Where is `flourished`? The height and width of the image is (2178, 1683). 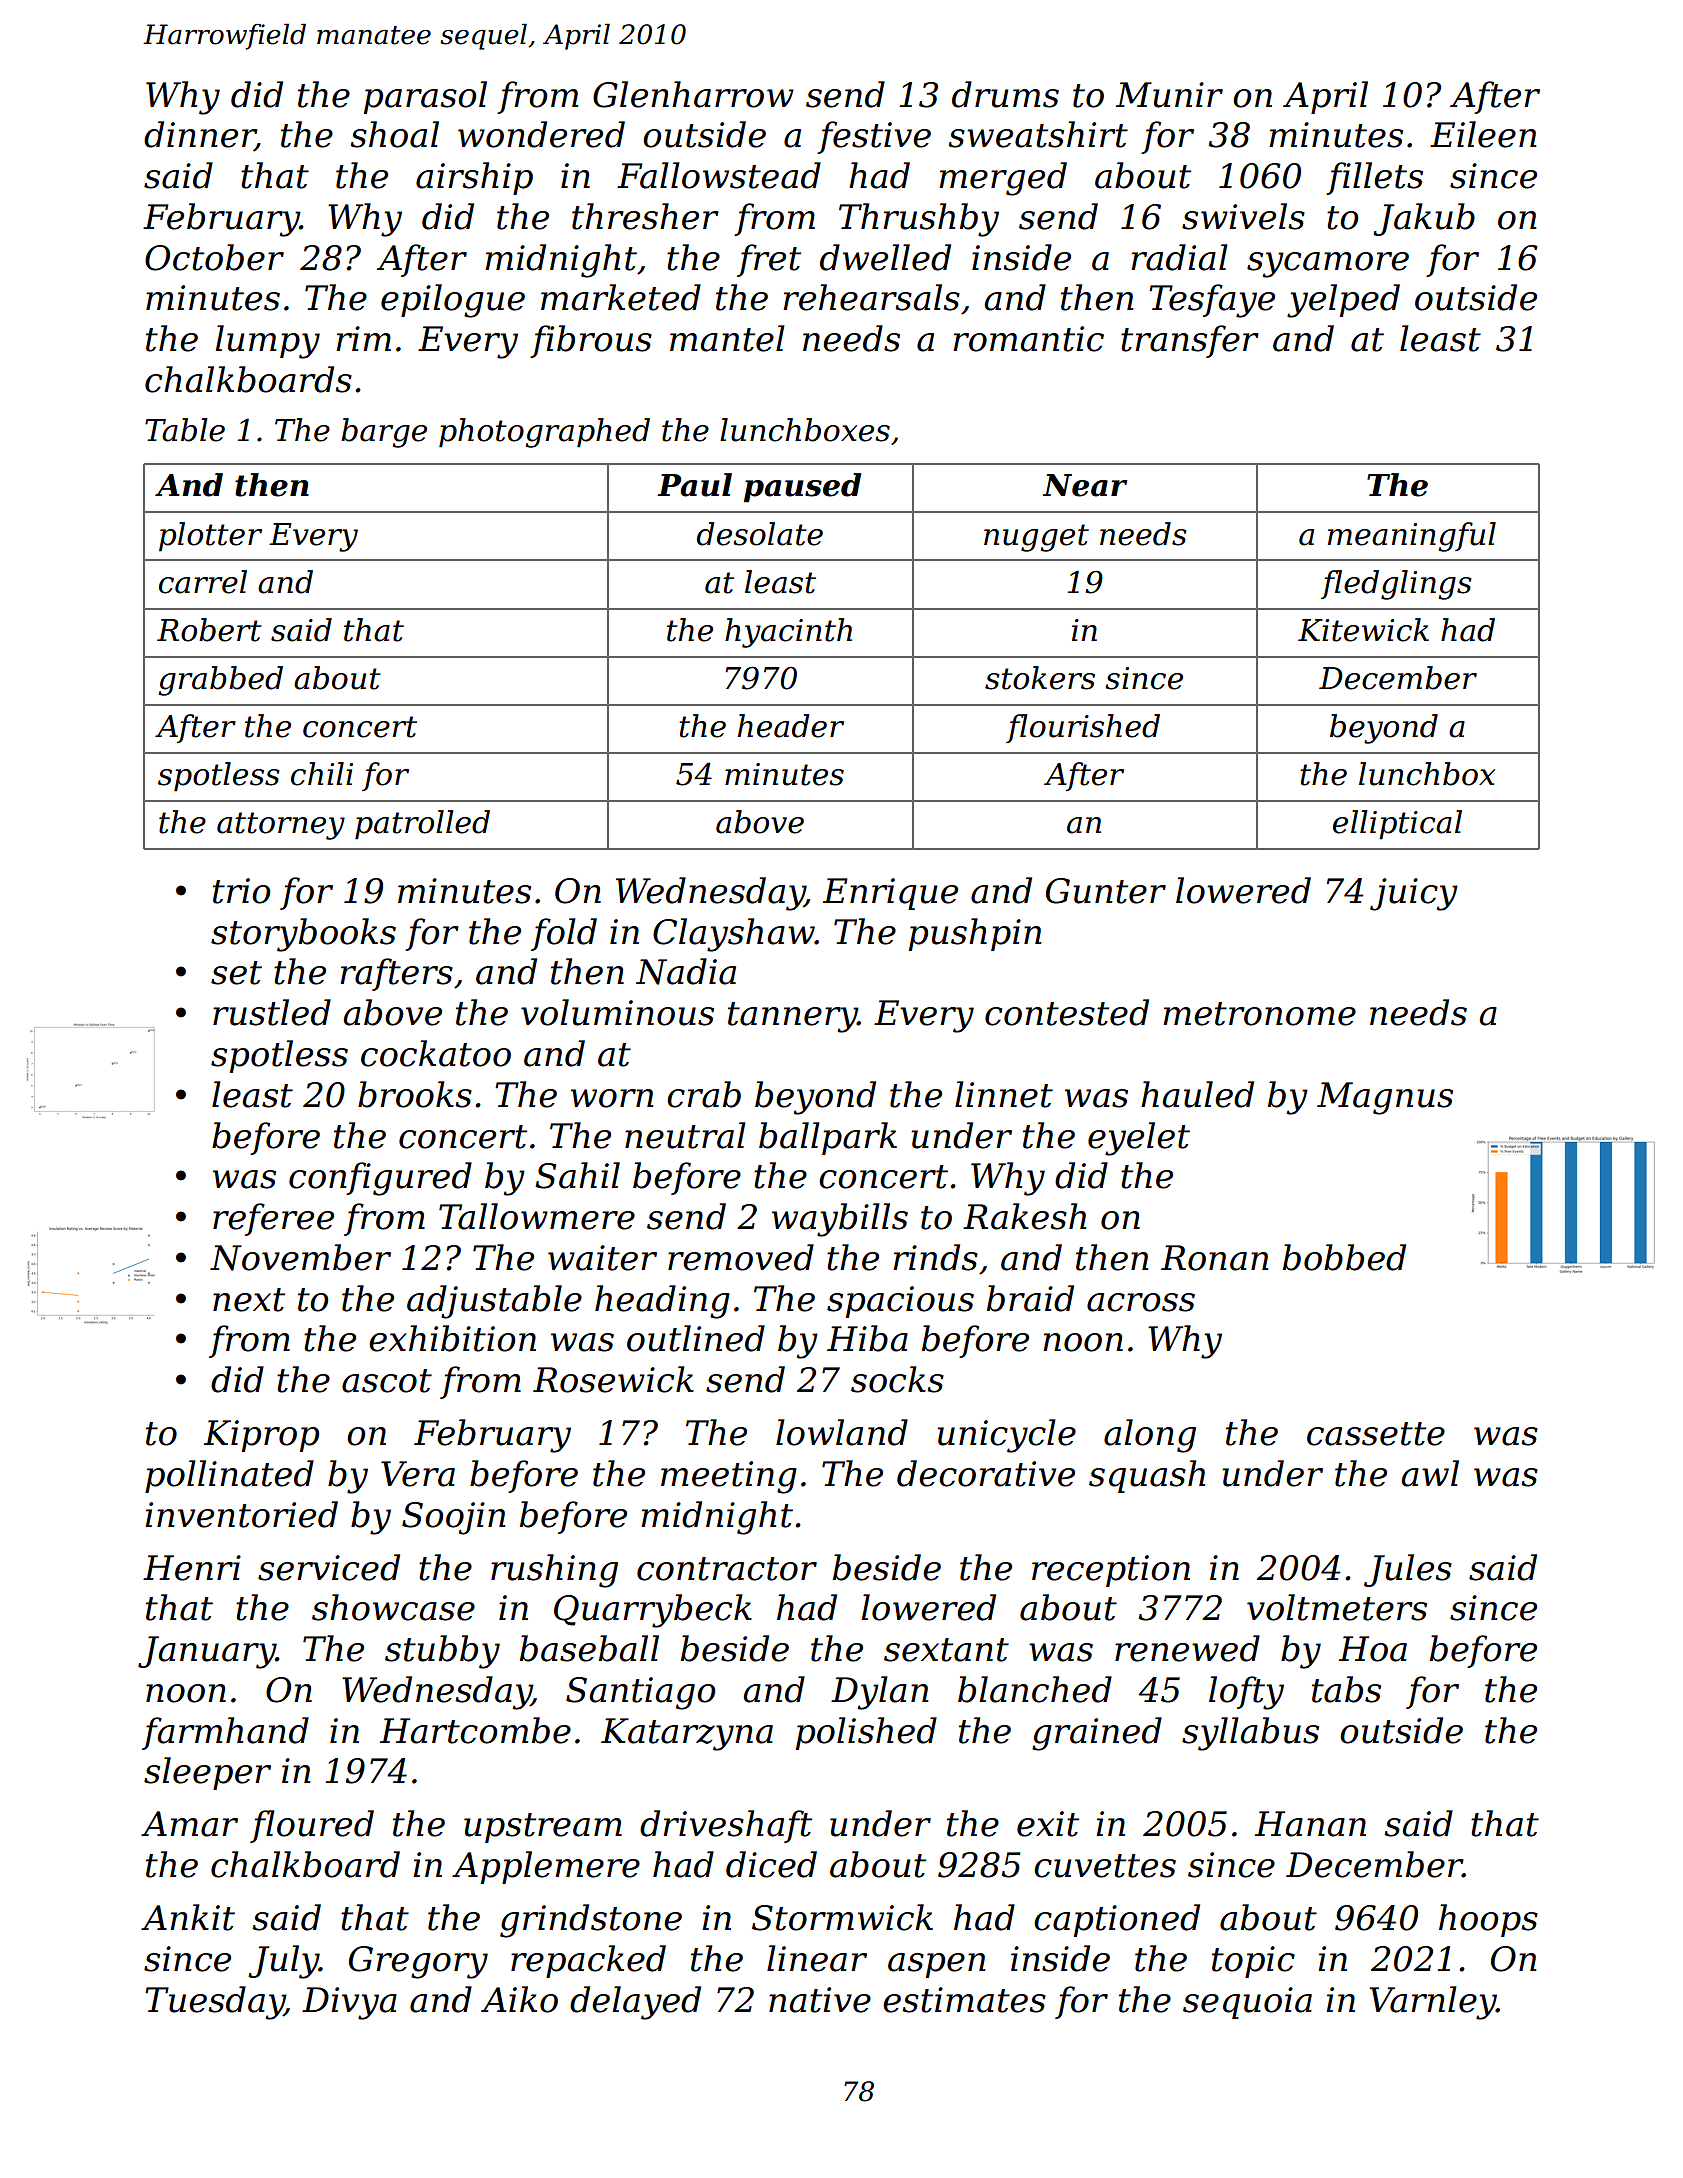 flourished is located at coordinates (1083, 728).
